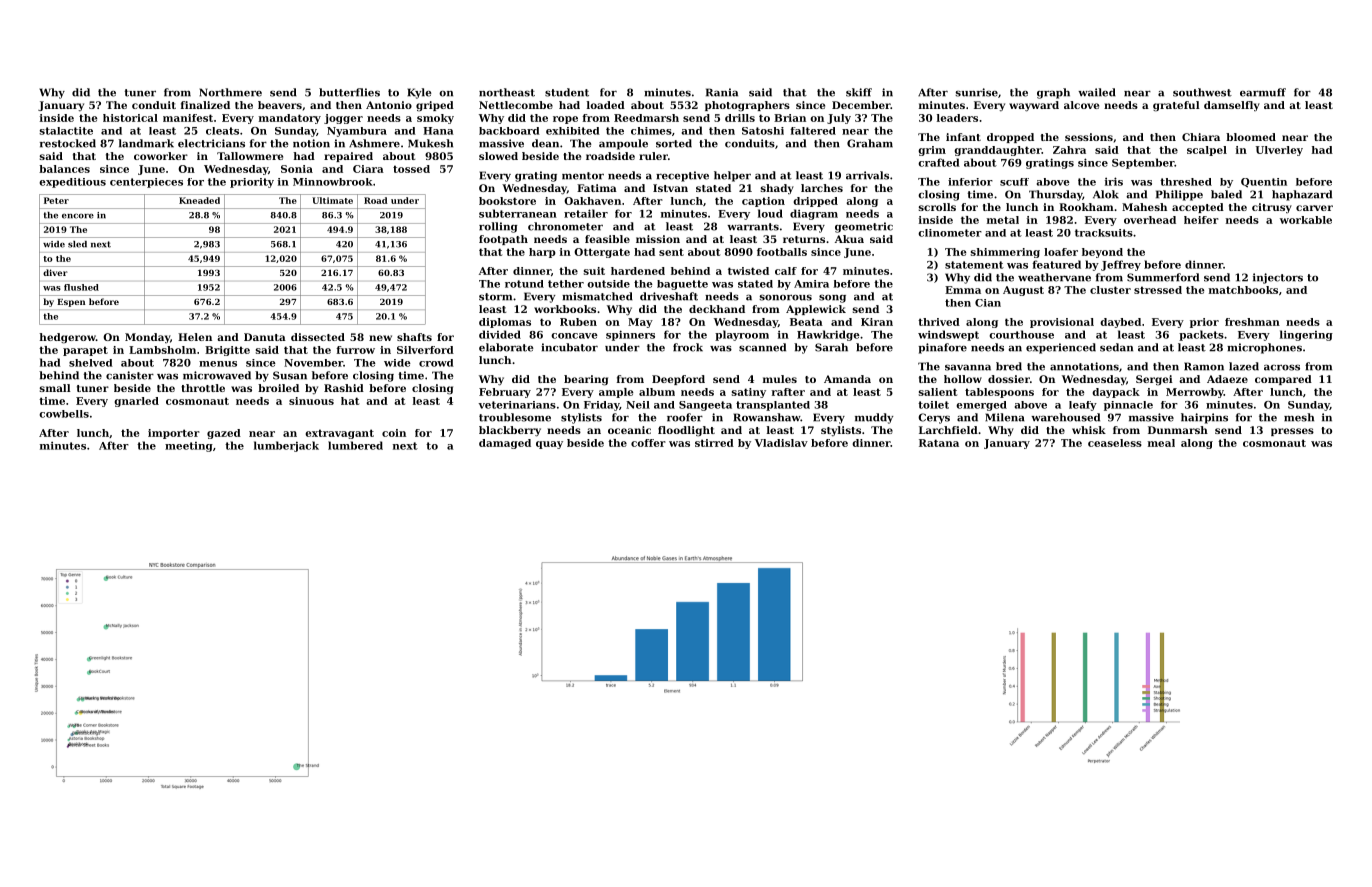  I want to click on Hana, so click(438, 131).
